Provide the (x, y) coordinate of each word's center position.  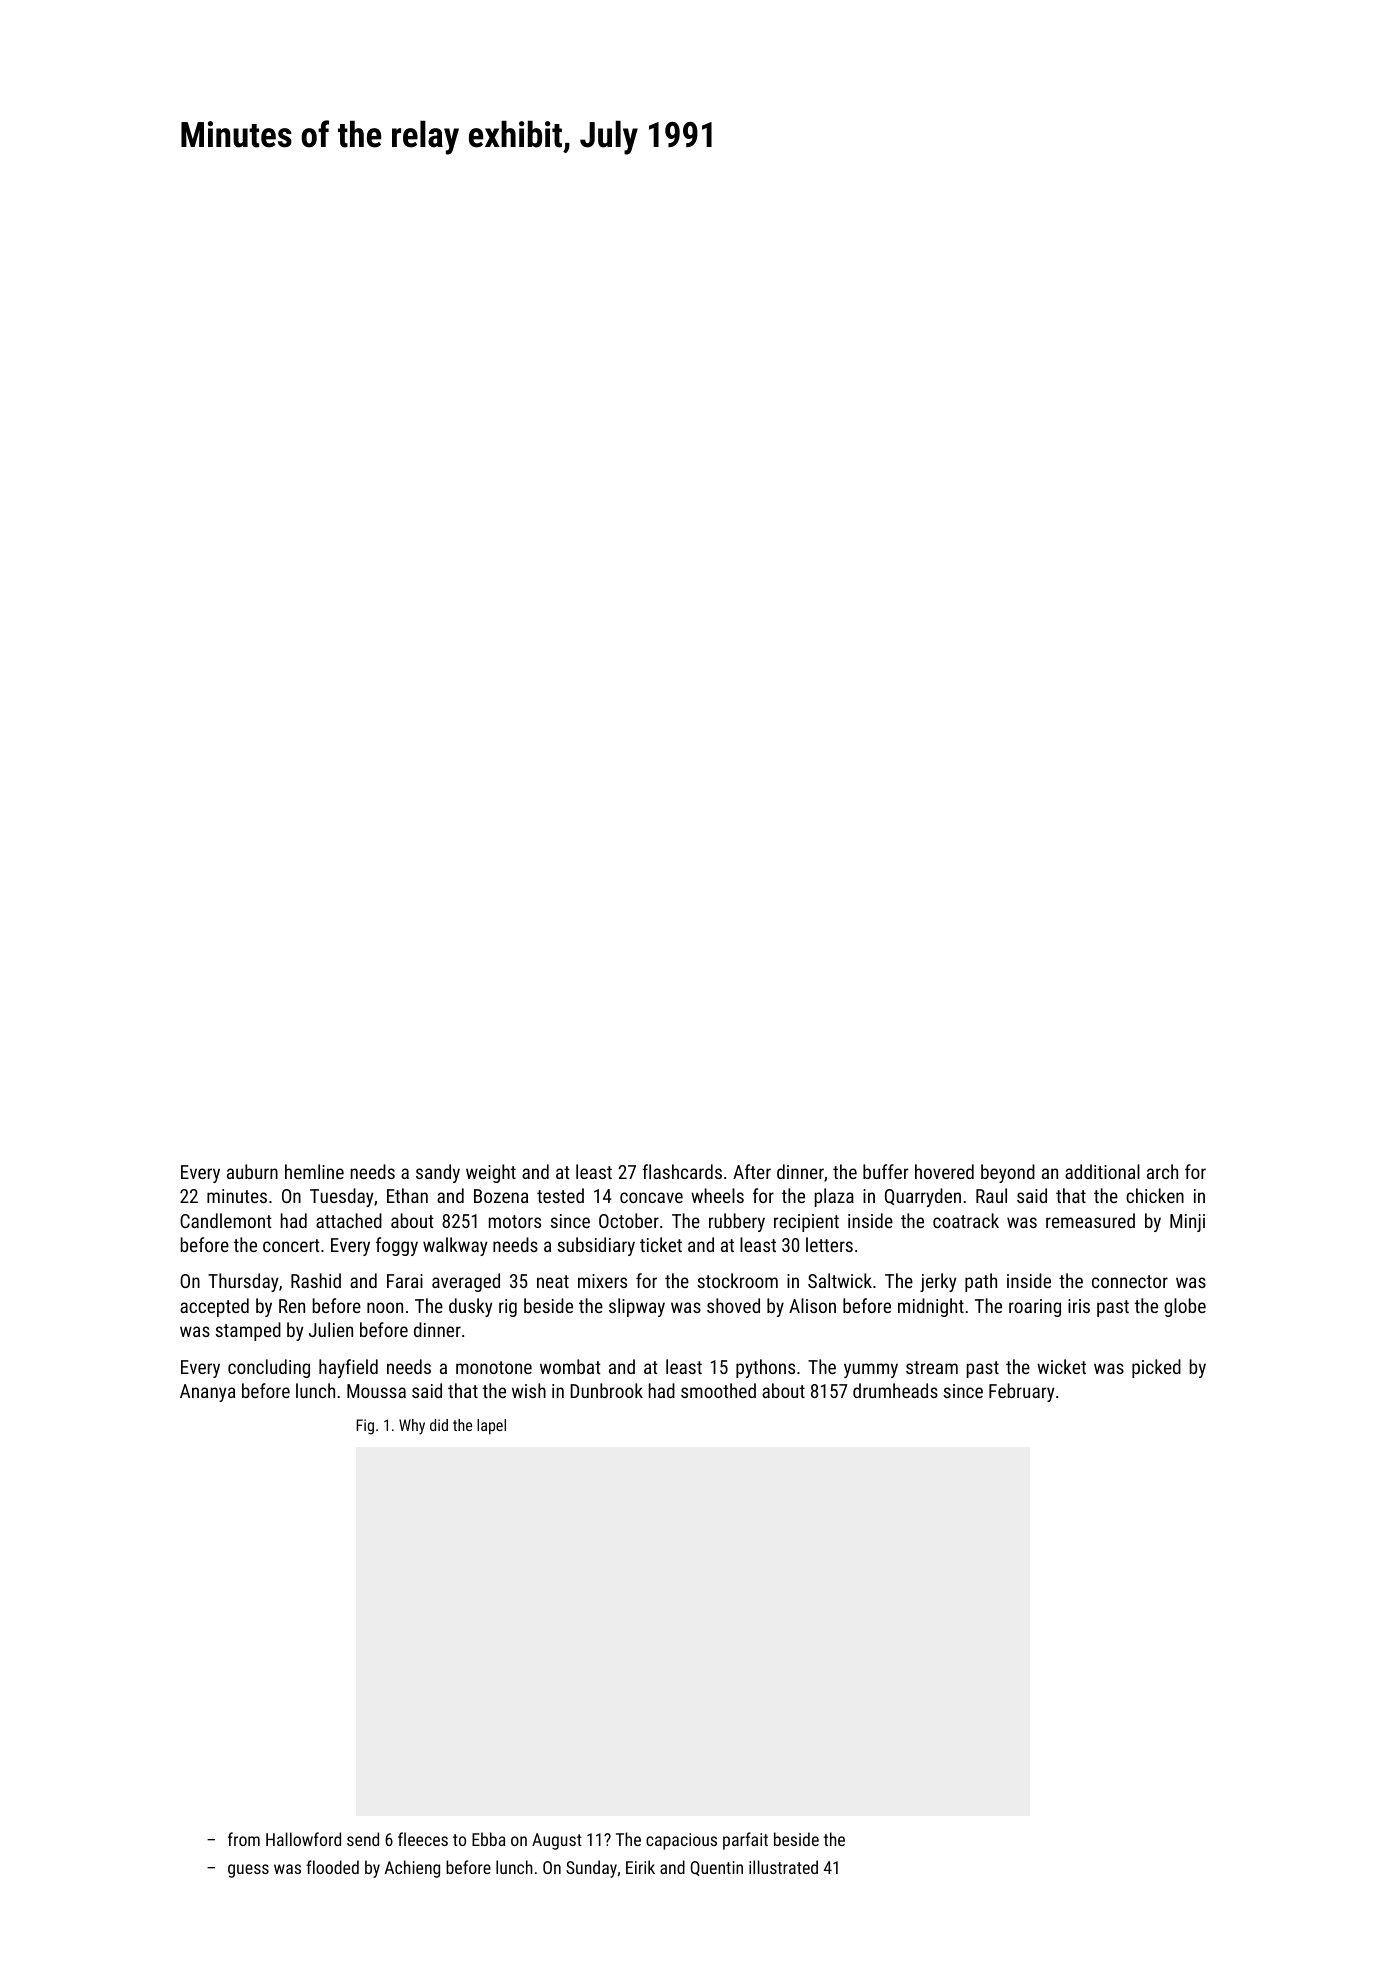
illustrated (783, 1867)
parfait (745, 1841)
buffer (886, 1171)
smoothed (718, 1390)
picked (1156, 1368)
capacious (681, 1841)
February (1022, 1392)
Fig (365, 1427)
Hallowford (303, 1839)
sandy (438, 1173)
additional (1102, 1171)
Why (412, 1427)
